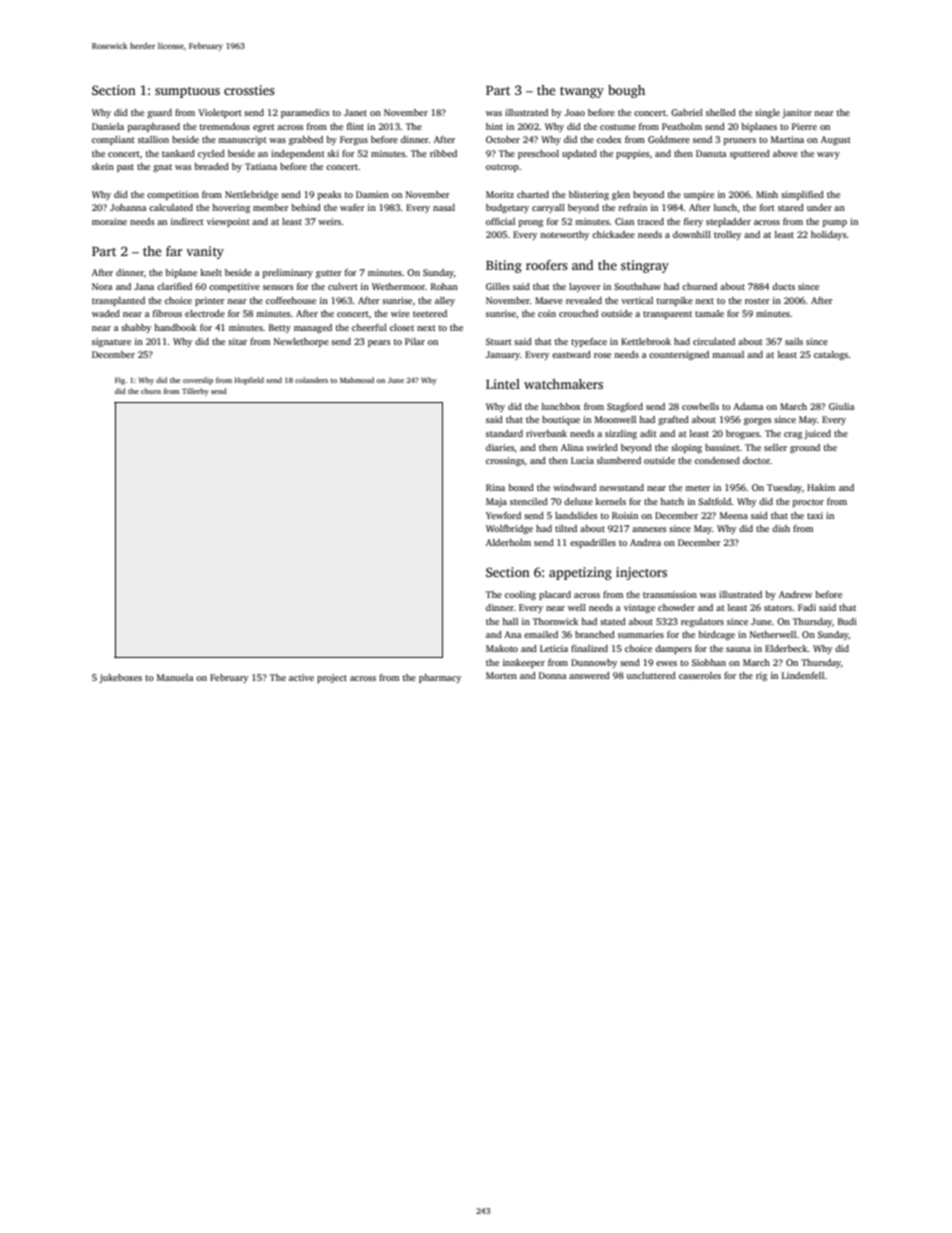 The width and height of the screenshot is (952, 1233). I want to click on waded, so click(106, 313).
